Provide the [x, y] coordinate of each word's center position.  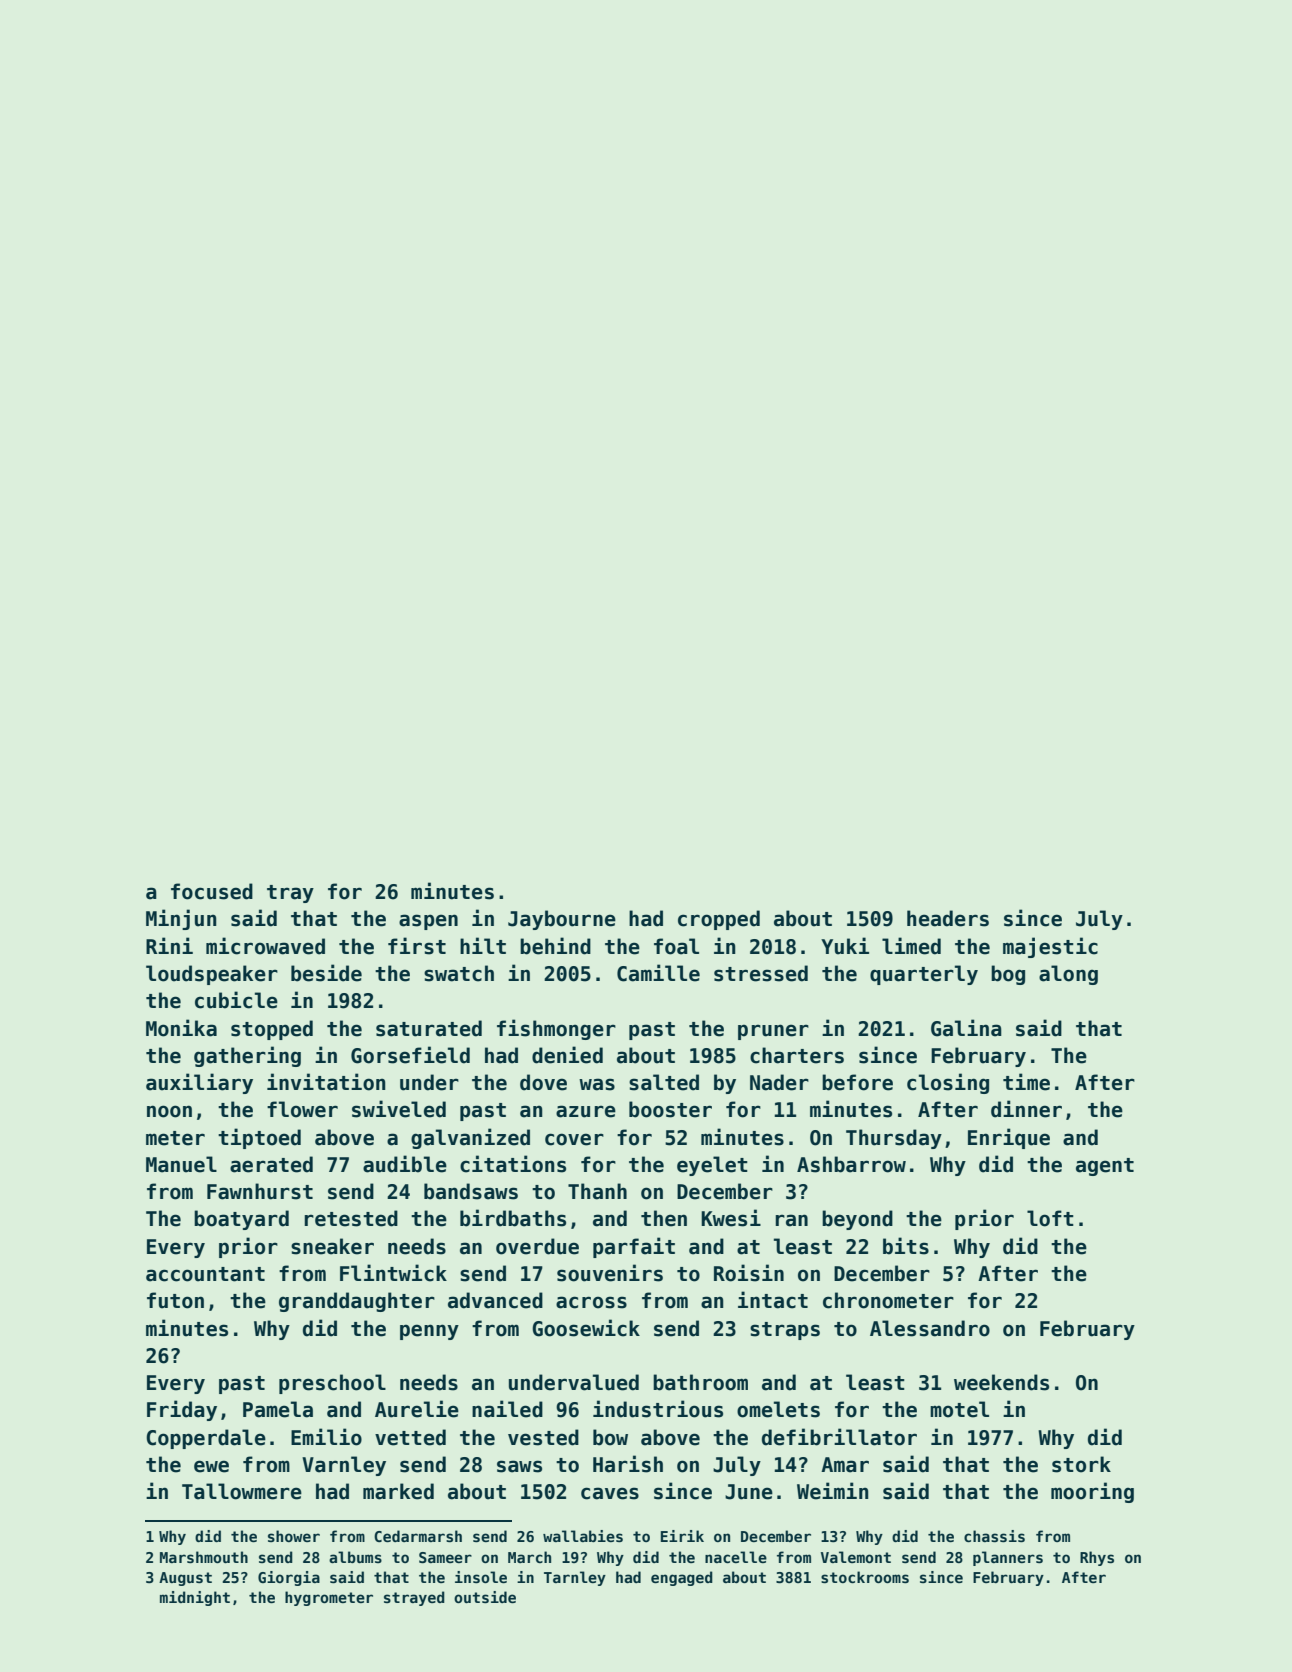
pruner [773, 1032]
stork [1081, 1464]
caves [610, 1493]
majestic [1050, 947]
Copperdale [206, 1439]
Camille [658, 973]
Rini [169, 945]
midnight [195, 1598]
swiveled [399, 1109]
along [1068, 975]
